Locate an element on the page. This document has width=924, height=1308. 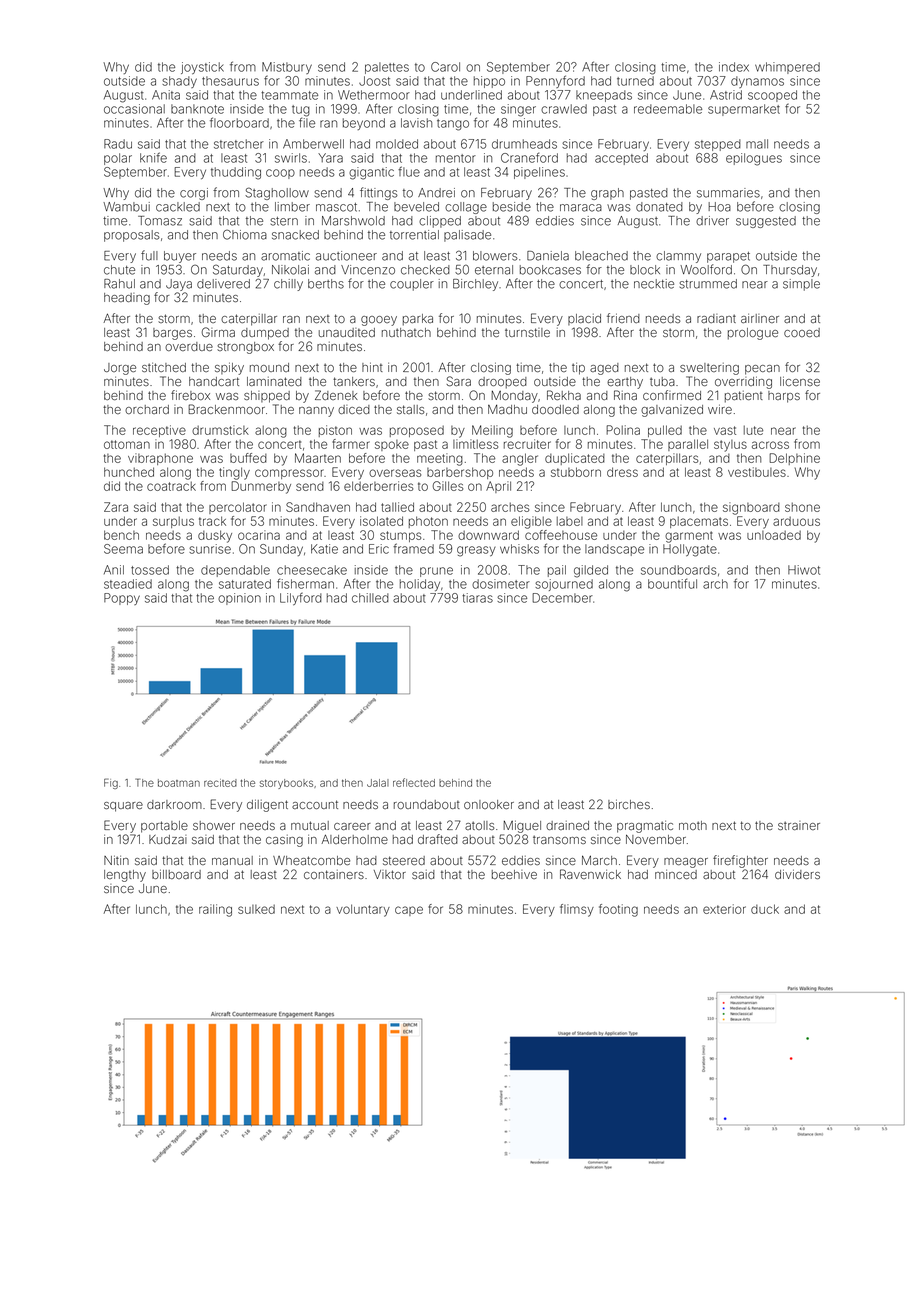
coffeehouse is located at coordinates (561, 535).
